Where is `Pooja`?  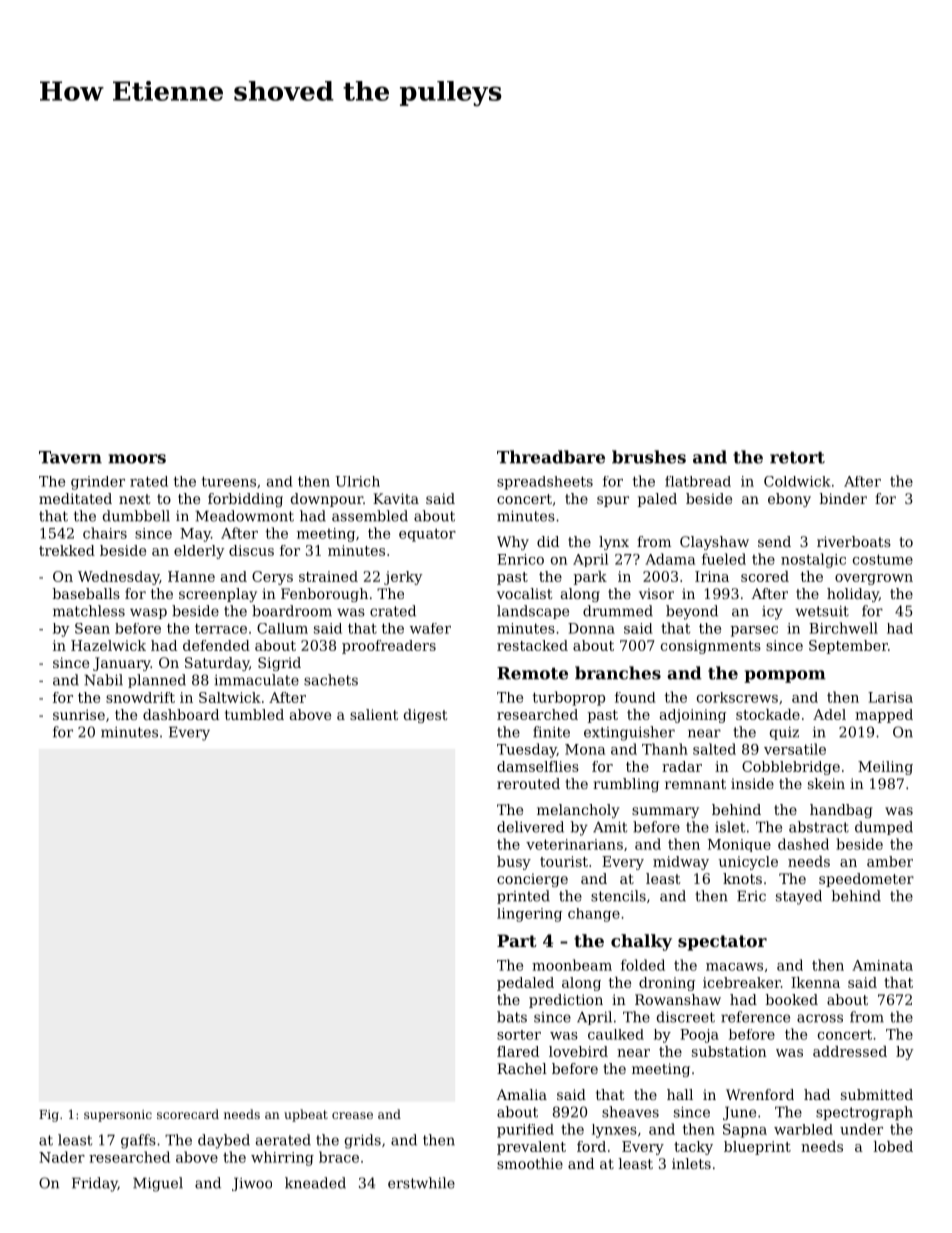
Pooja is located at coordinates (699, 1036).
